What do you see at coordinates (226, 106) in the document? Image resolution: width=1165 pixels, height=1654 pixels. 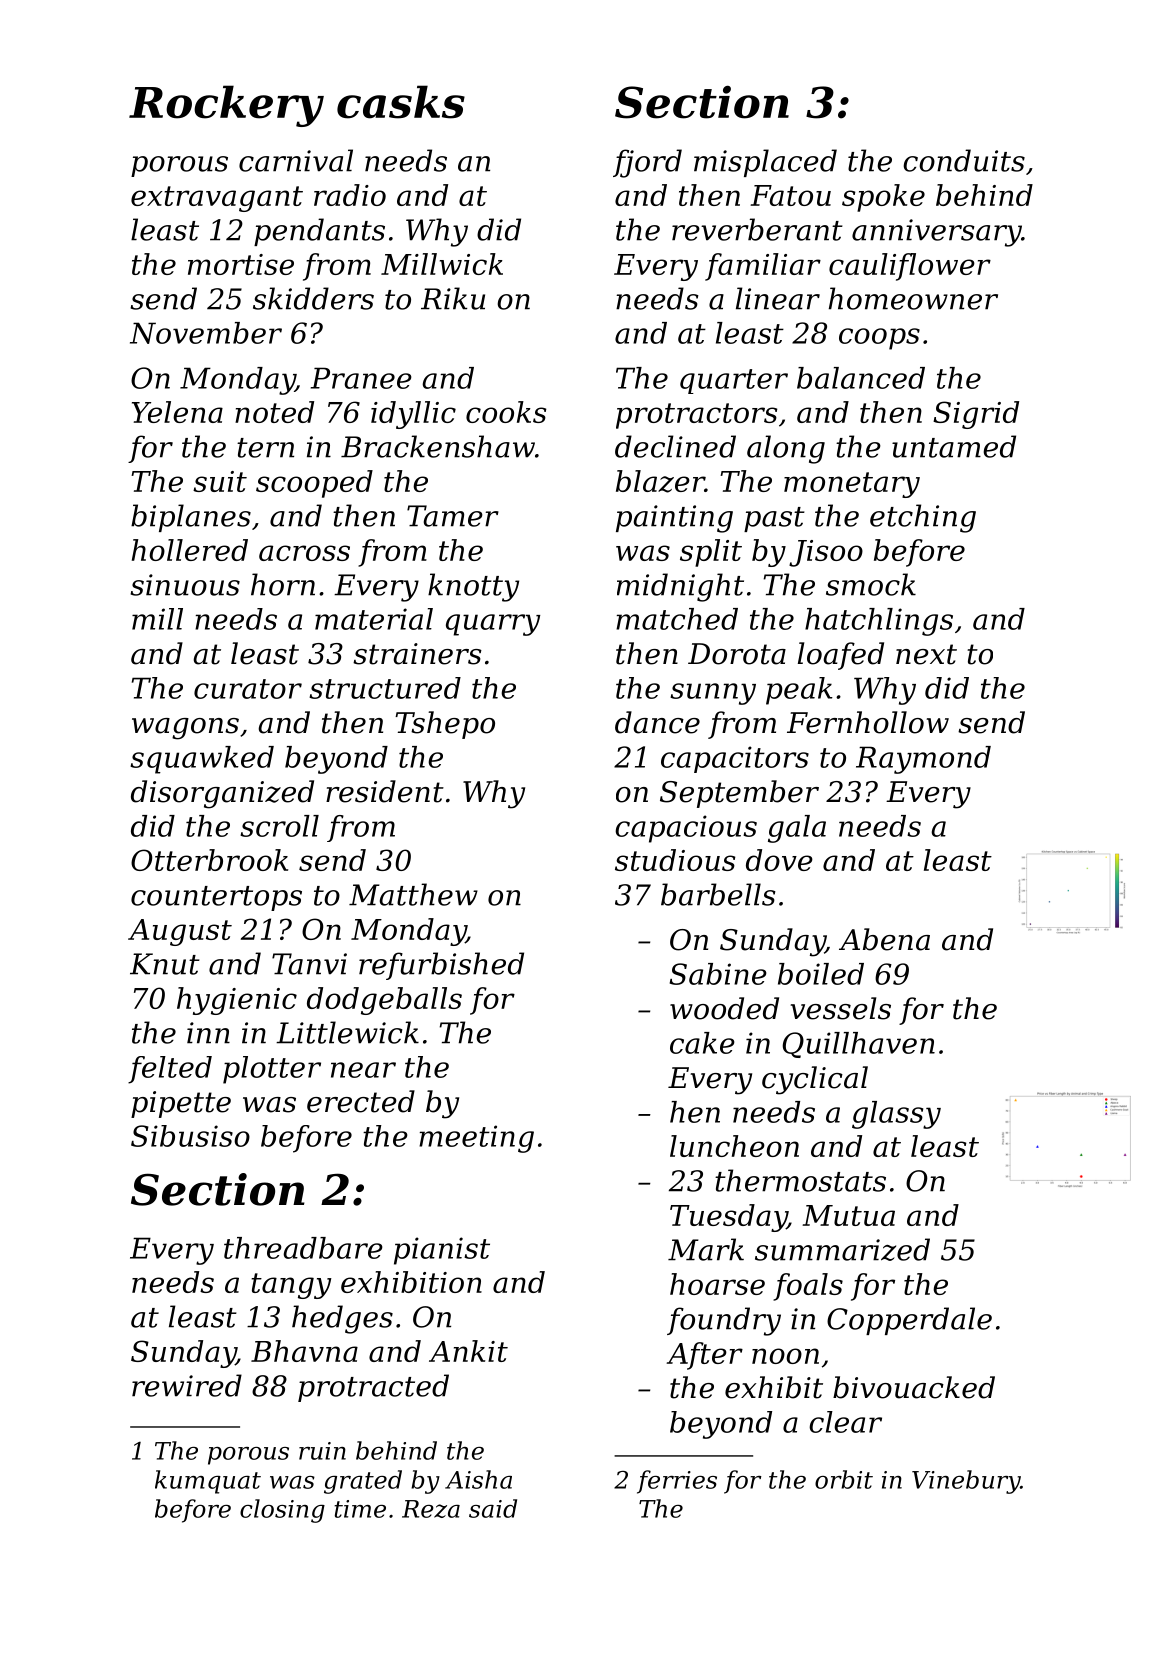 I see `Rockery` at bounding box center [226, 106].
